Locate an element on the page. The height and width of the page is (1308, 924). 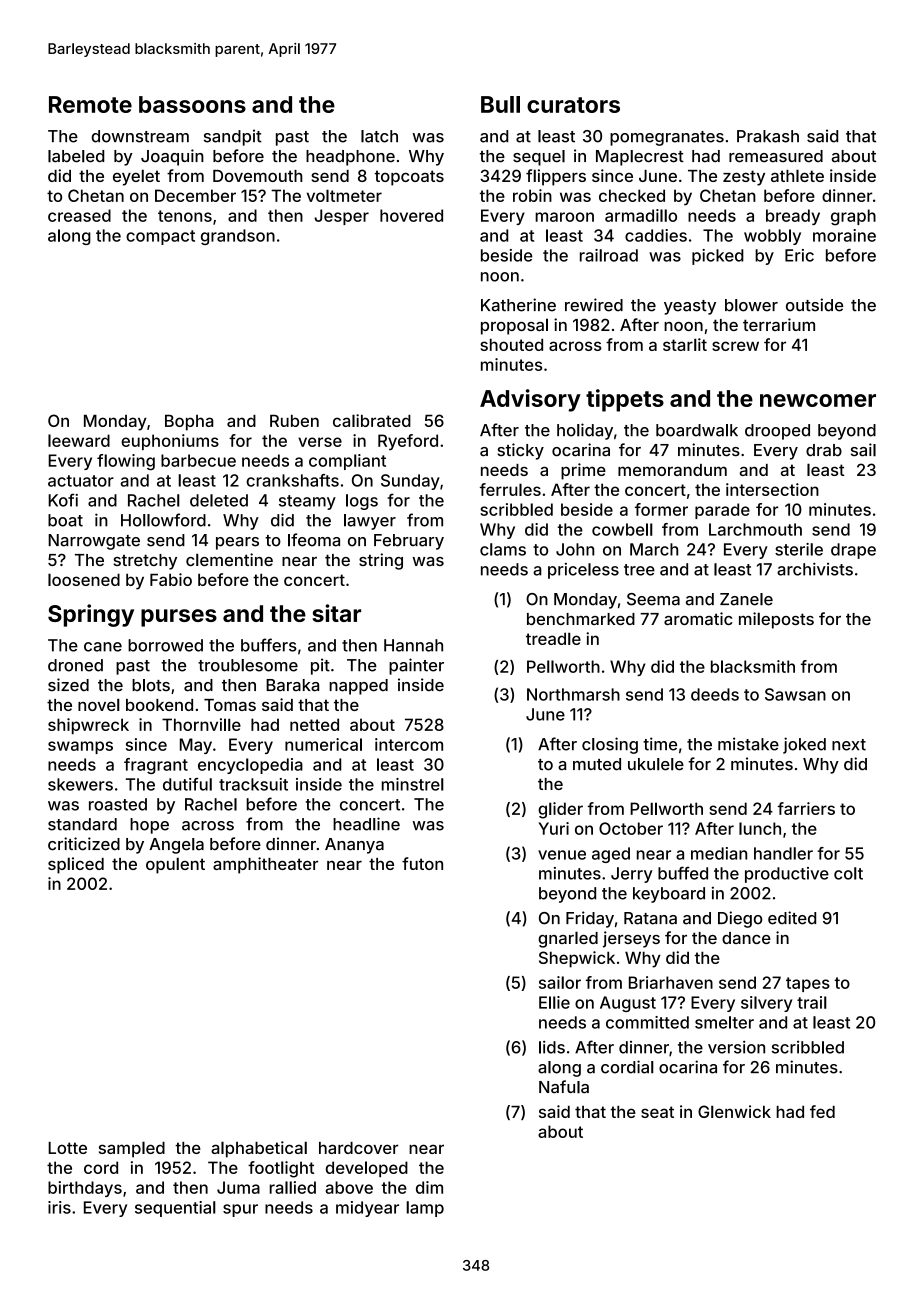
Narrowgate is located at coordinates (94, 542).
